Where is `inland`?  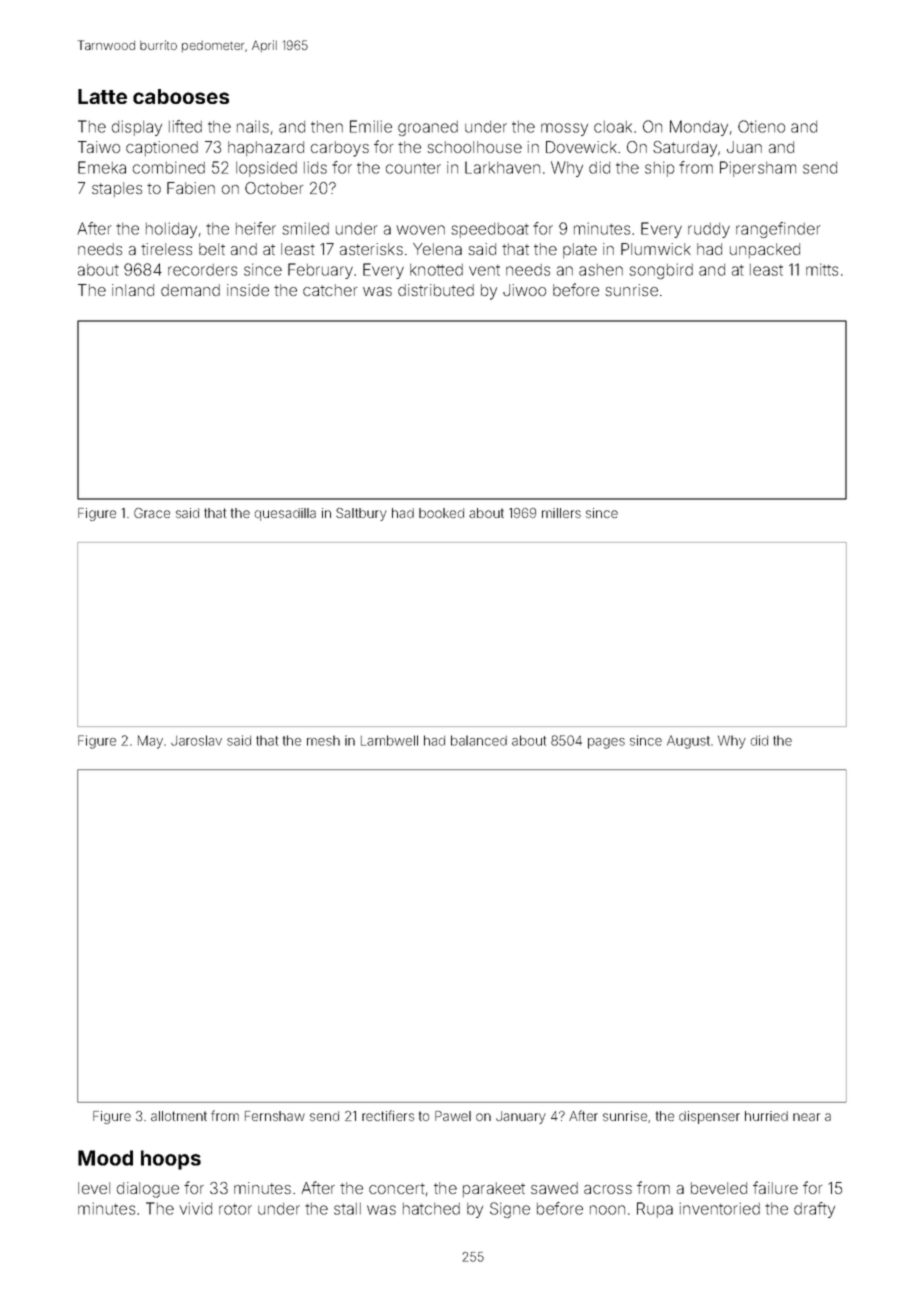 inland is located at coordinates (133, 290).
